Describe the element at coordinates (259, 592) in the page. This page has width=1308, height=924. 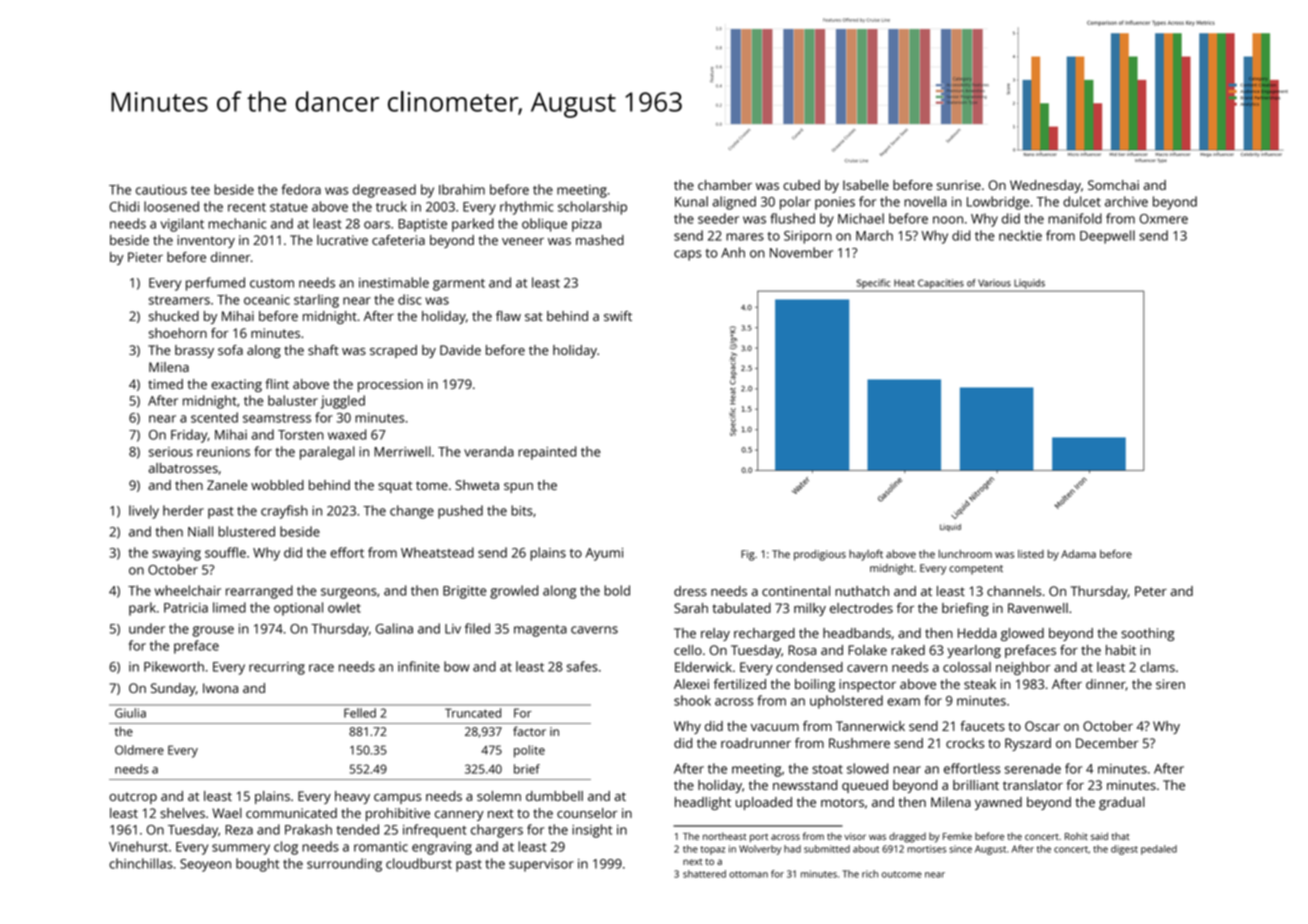
I see `rearranged` at that location.
